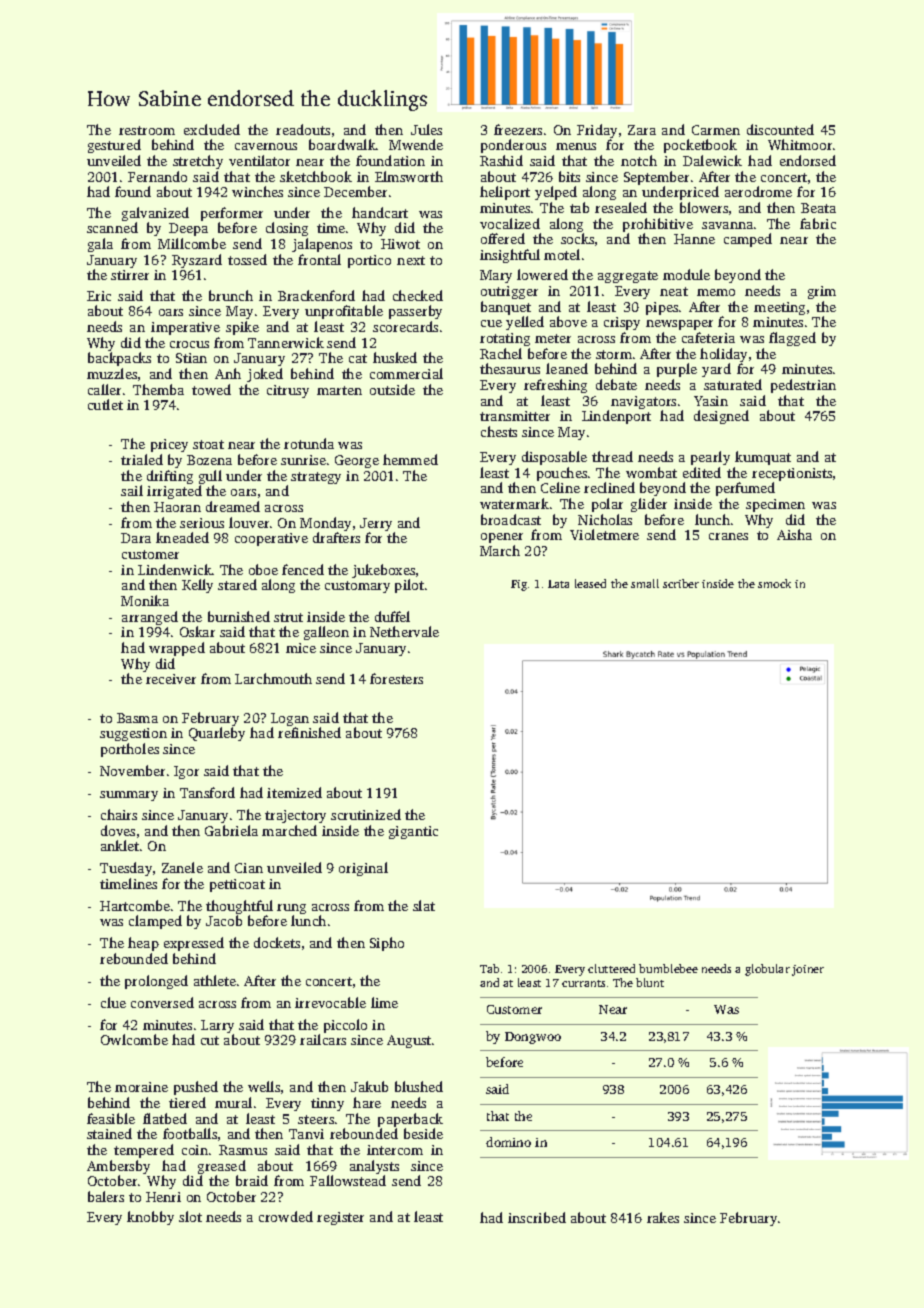 This screenshot has width=924, height=1308. Describe the element at coordinates (413, 832) in the screenshot. I see `gigantic` at that location.
